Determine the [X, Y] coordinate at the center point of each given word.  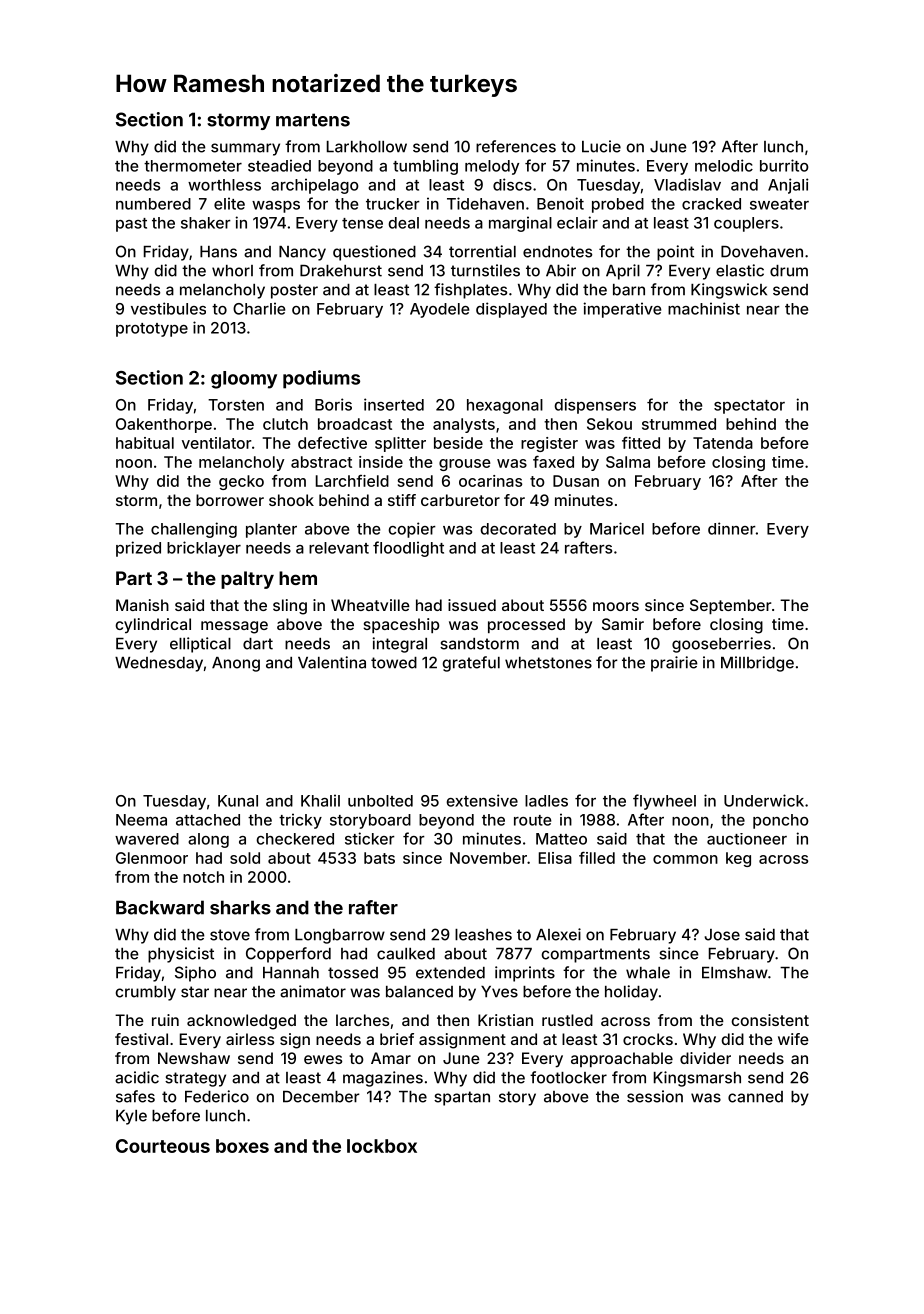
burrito [784, 165]
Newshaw [194, 1058]
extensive [482, 800]
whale [648, 973]
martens [313, 120]
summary [245, 149]
